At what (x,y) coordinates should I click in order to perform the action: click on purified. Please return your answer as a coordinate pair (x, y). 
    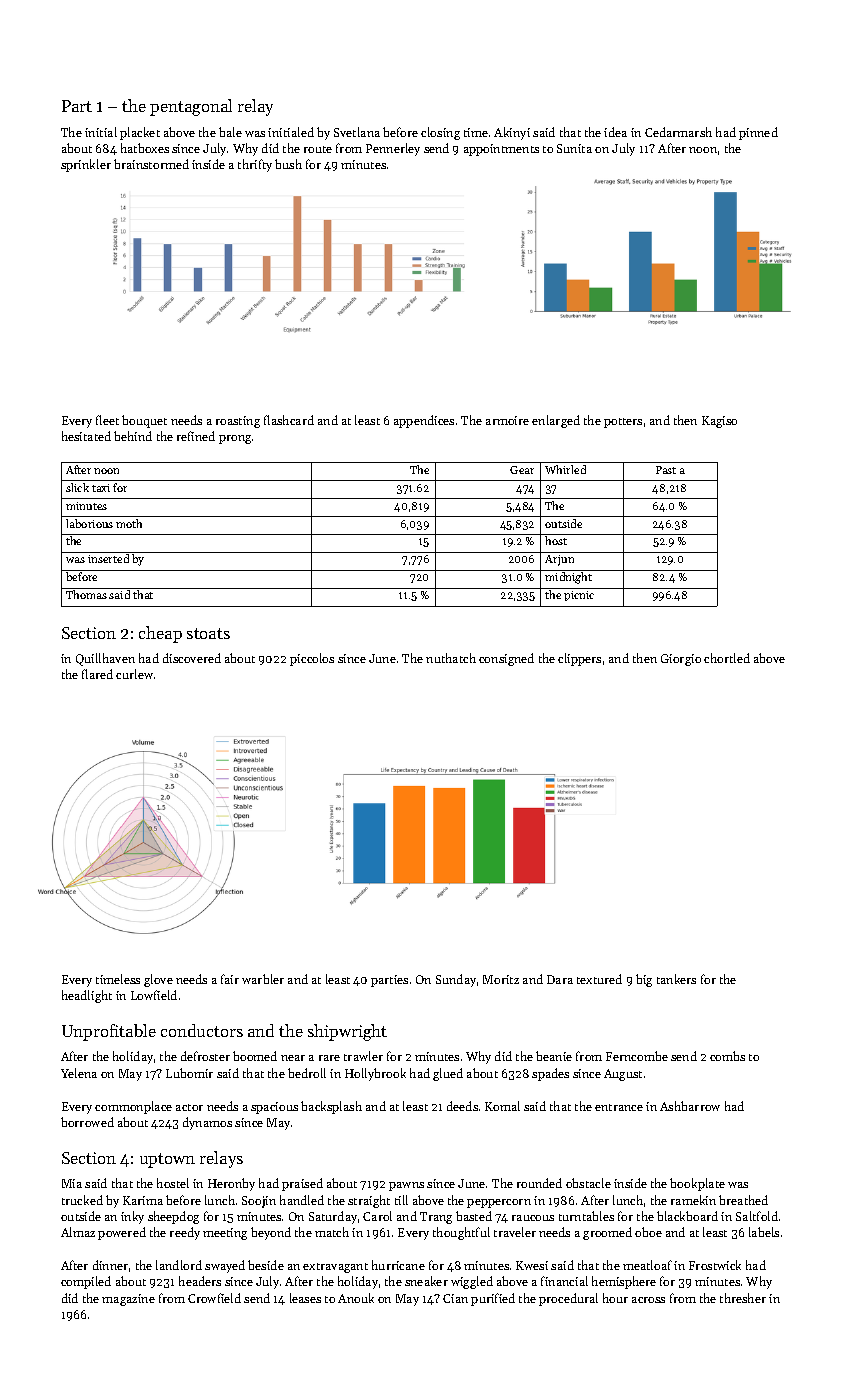
    Looking at the image, I should click on (493, 1299).
